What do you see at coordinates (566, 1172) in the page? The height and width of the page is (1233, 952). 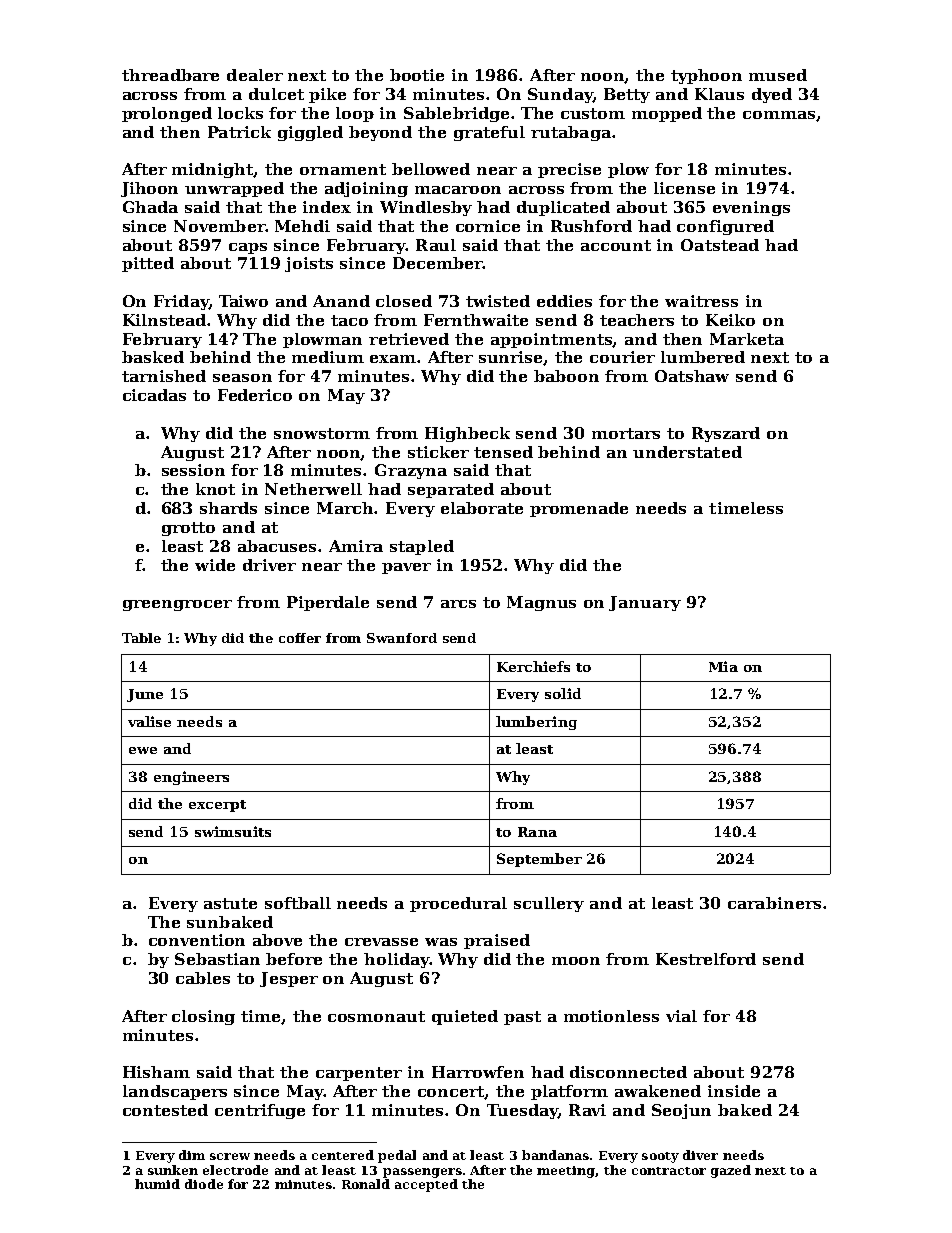 I see `meeting` at bounding box center [566, 1172].
